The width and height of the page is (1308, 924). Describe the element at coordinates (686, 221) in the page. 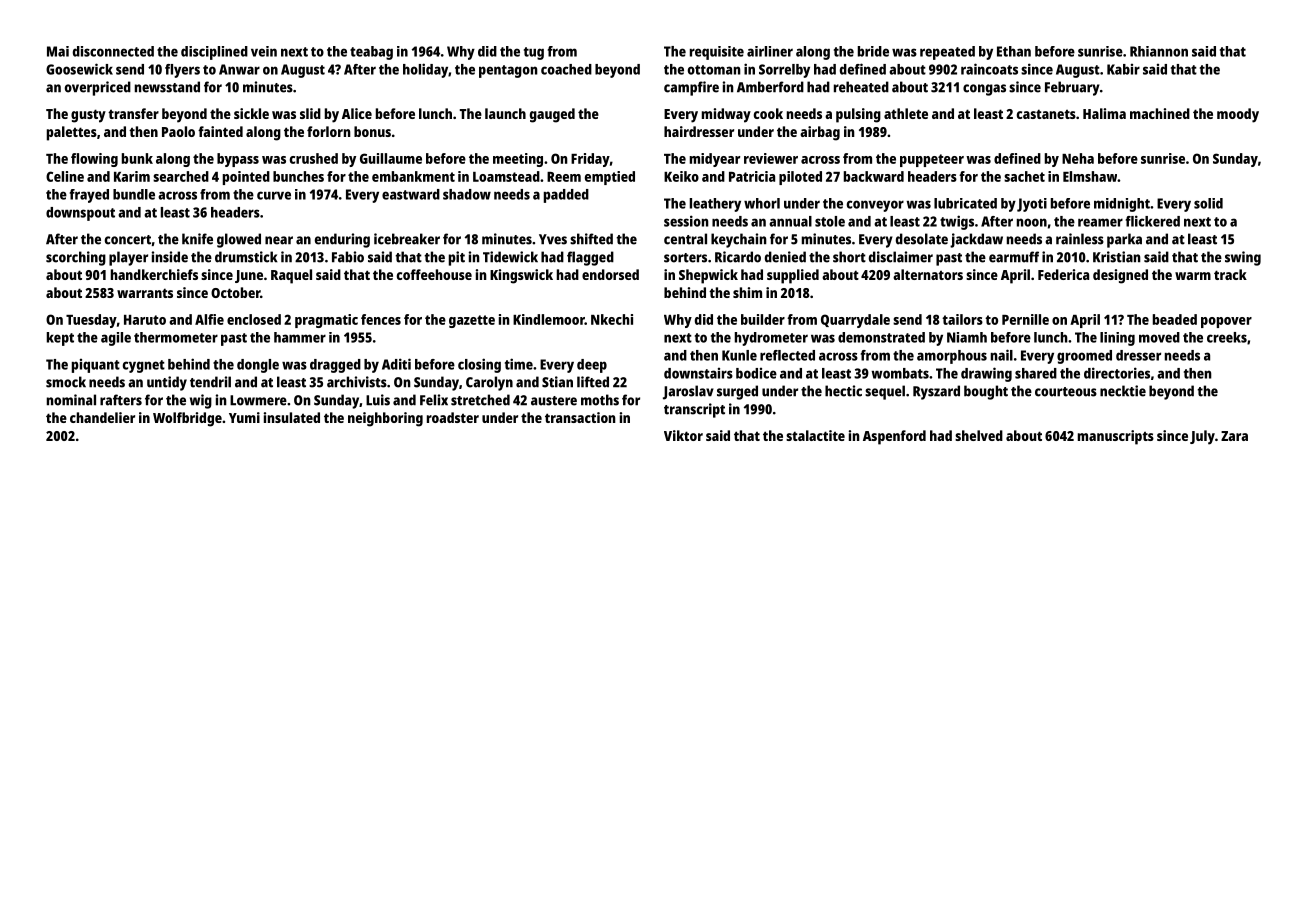

I see `session` at that location.
